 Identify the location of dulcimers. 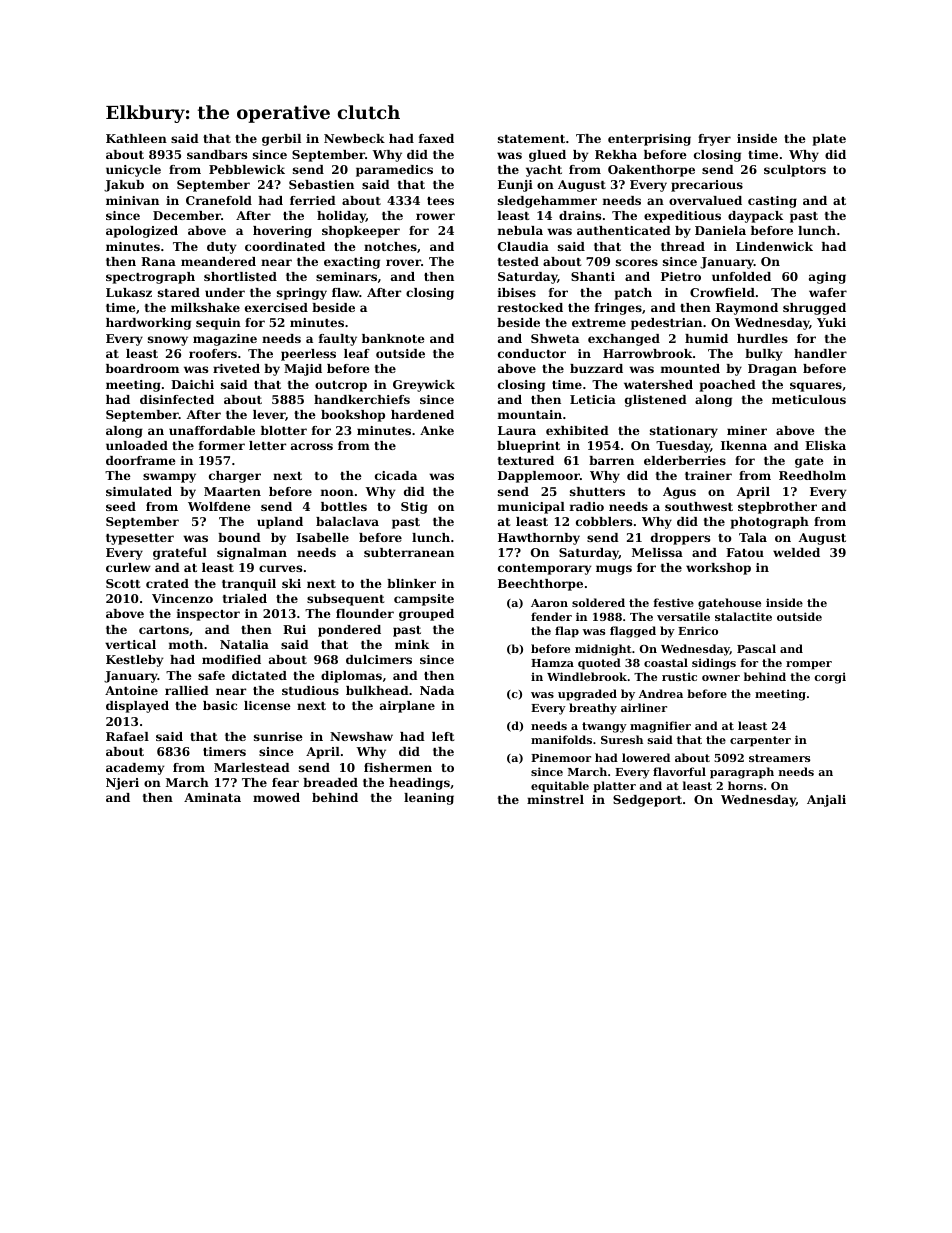
(379, 659).
